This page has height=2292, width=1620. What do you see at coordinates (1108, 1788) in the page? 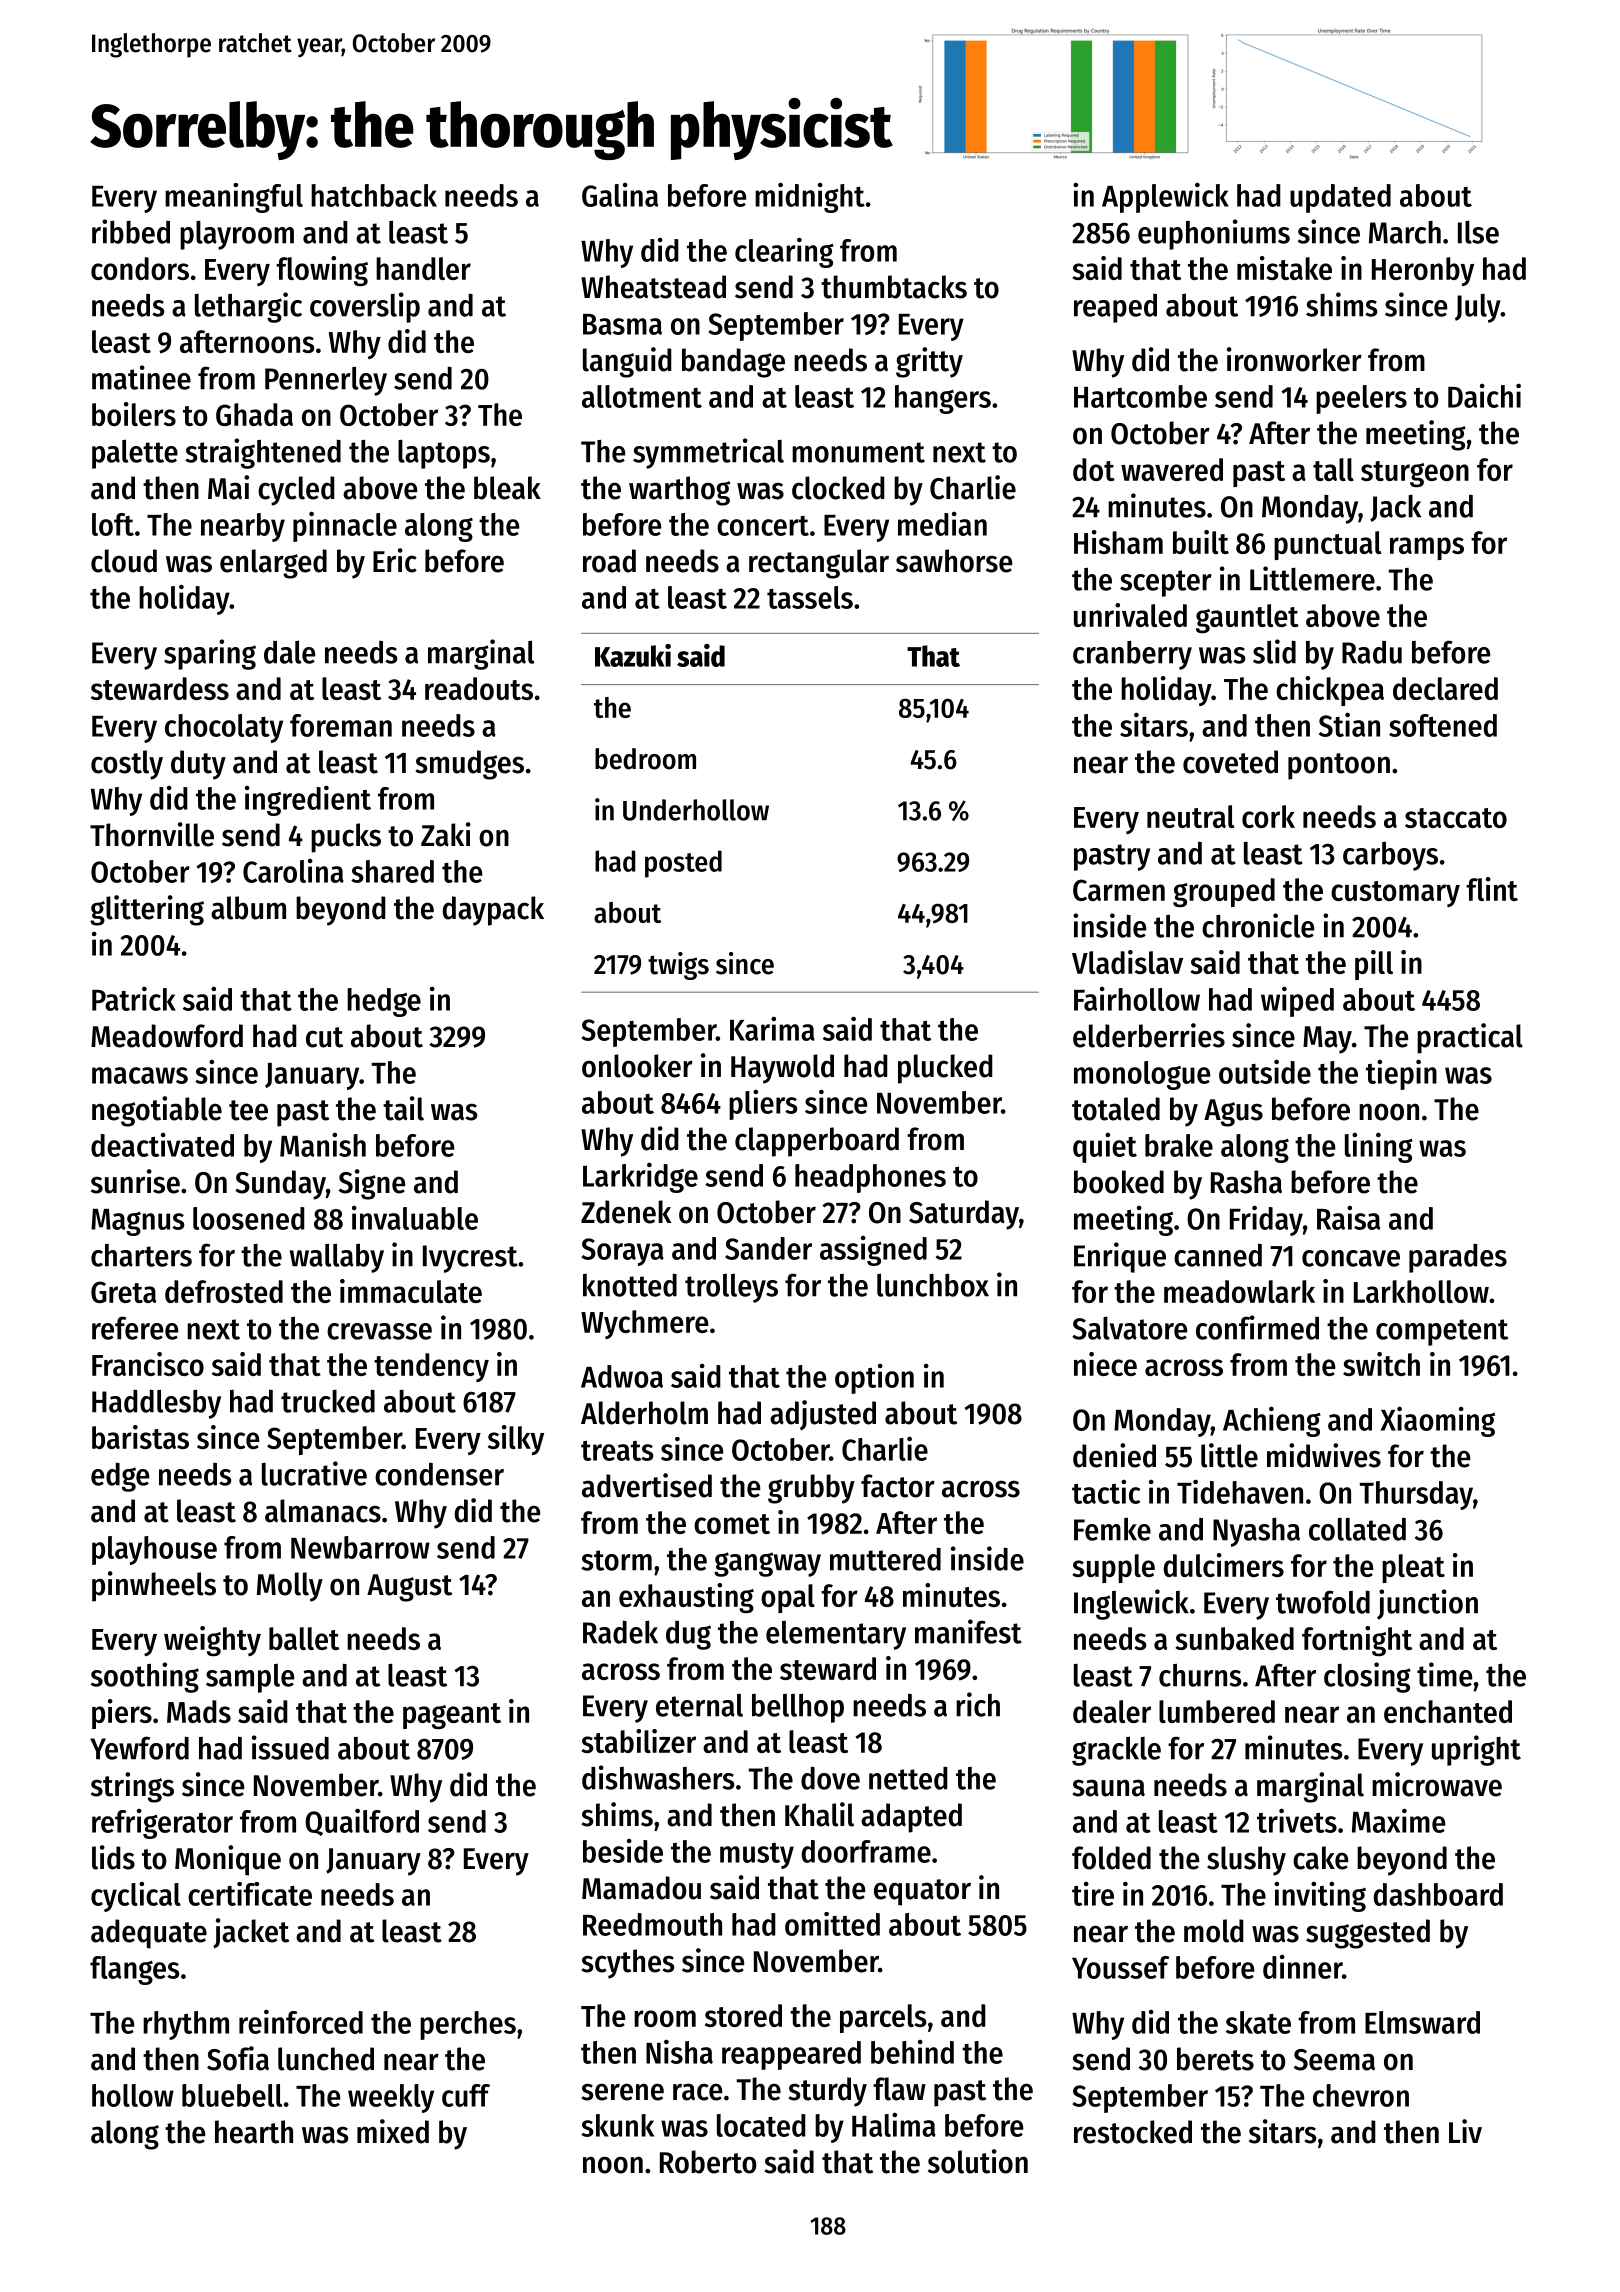
I see `sauna` at bounding box center [1108, 1788].
